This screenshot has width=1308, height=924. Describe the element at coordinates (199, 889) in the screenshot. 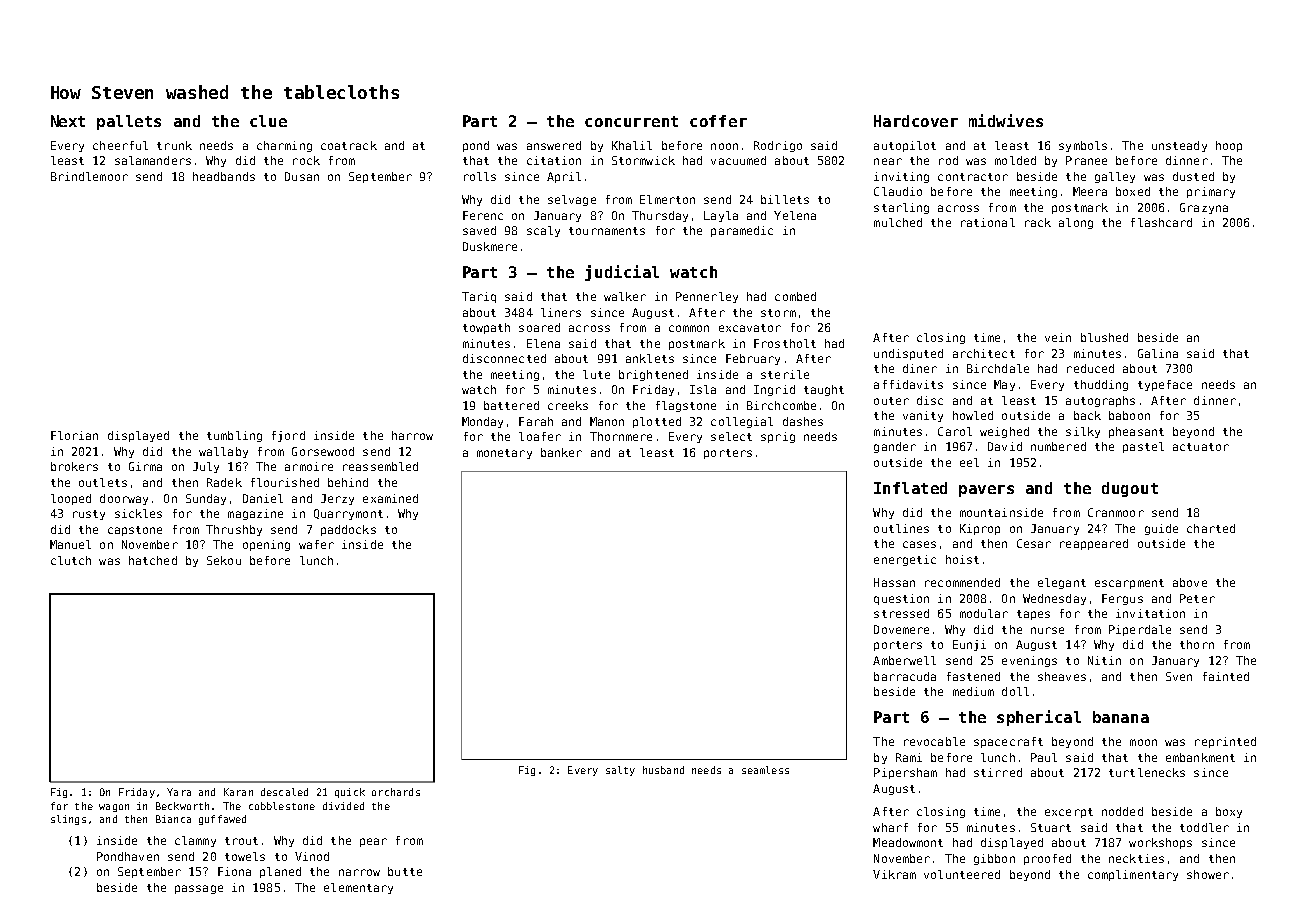

I see `passage` at that location.
